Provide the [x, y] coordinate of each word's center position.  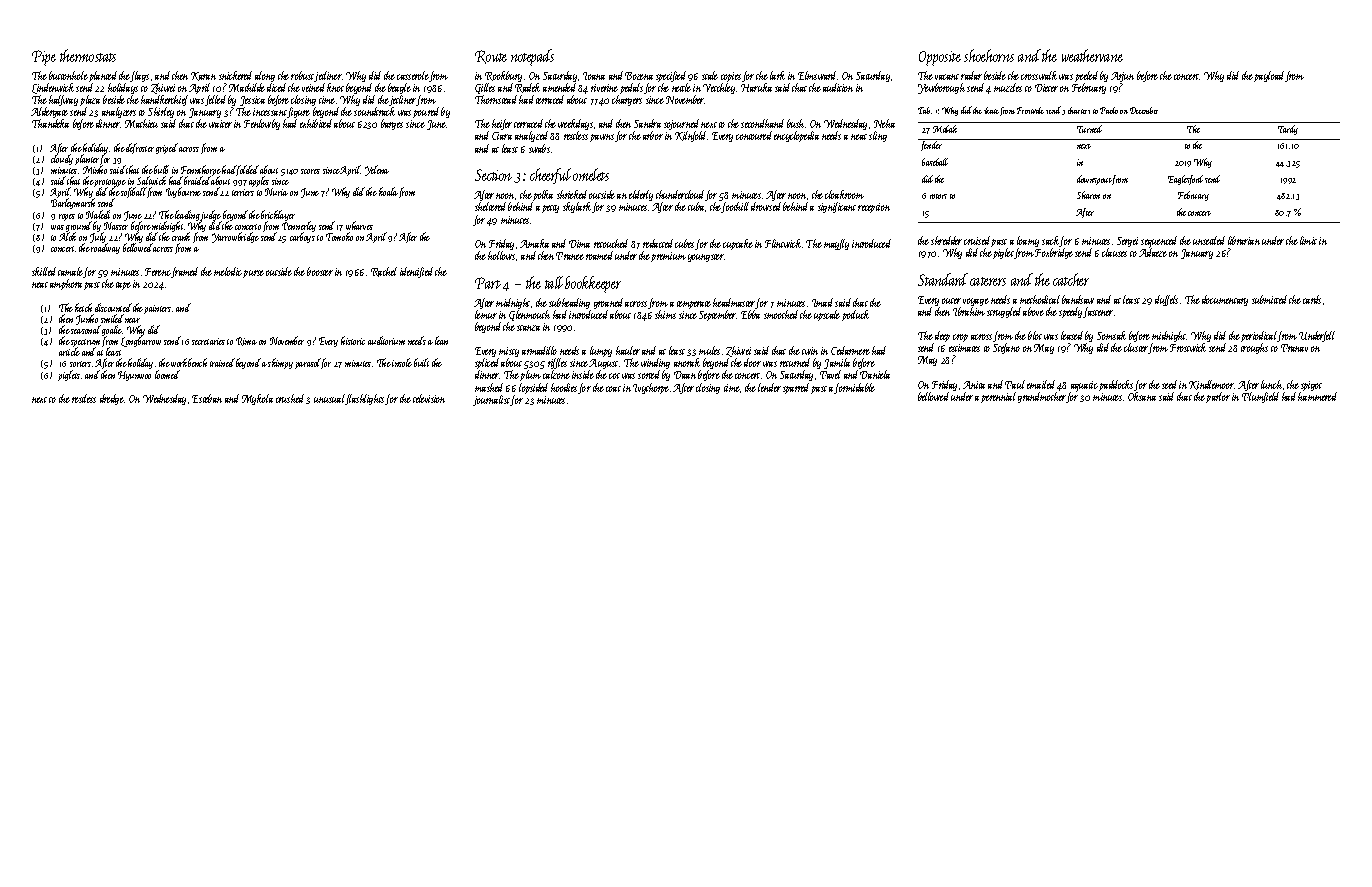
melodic [228, 271]
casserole [413, 75]
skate [991, 110]
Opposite [940, 58]
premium [668, 257]
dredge [112, 399]
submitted [1269, 299]
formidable [855, 388]
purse [253, 274]
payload [1270, 76]
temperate [694, 305]
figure [298, 112]
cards [1312, 299]
